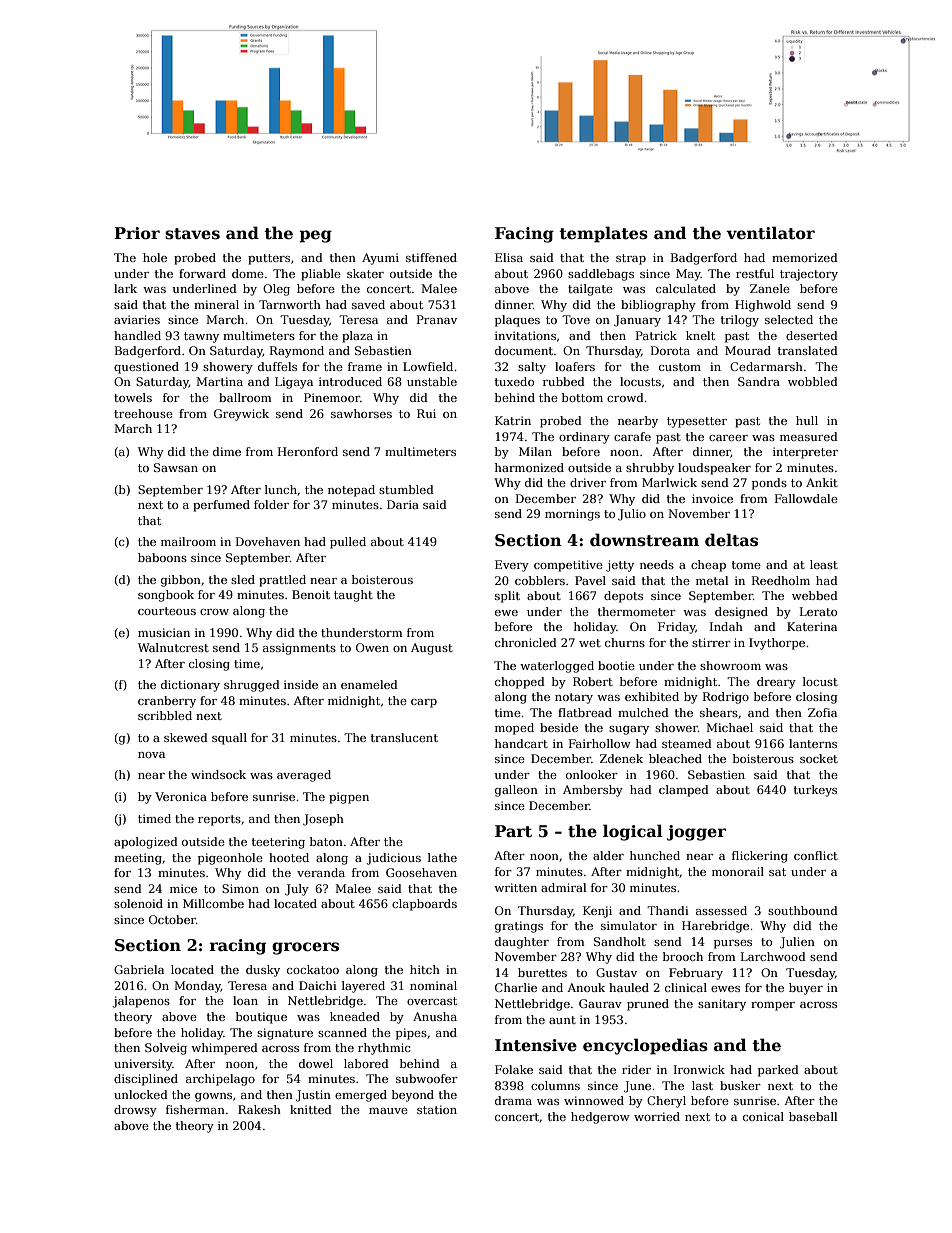 Image resolution: width=952 pixels, height=1233 pixels. Describe the element at coordinates (181, 581) in the document. I see `gibbon` at that location.
